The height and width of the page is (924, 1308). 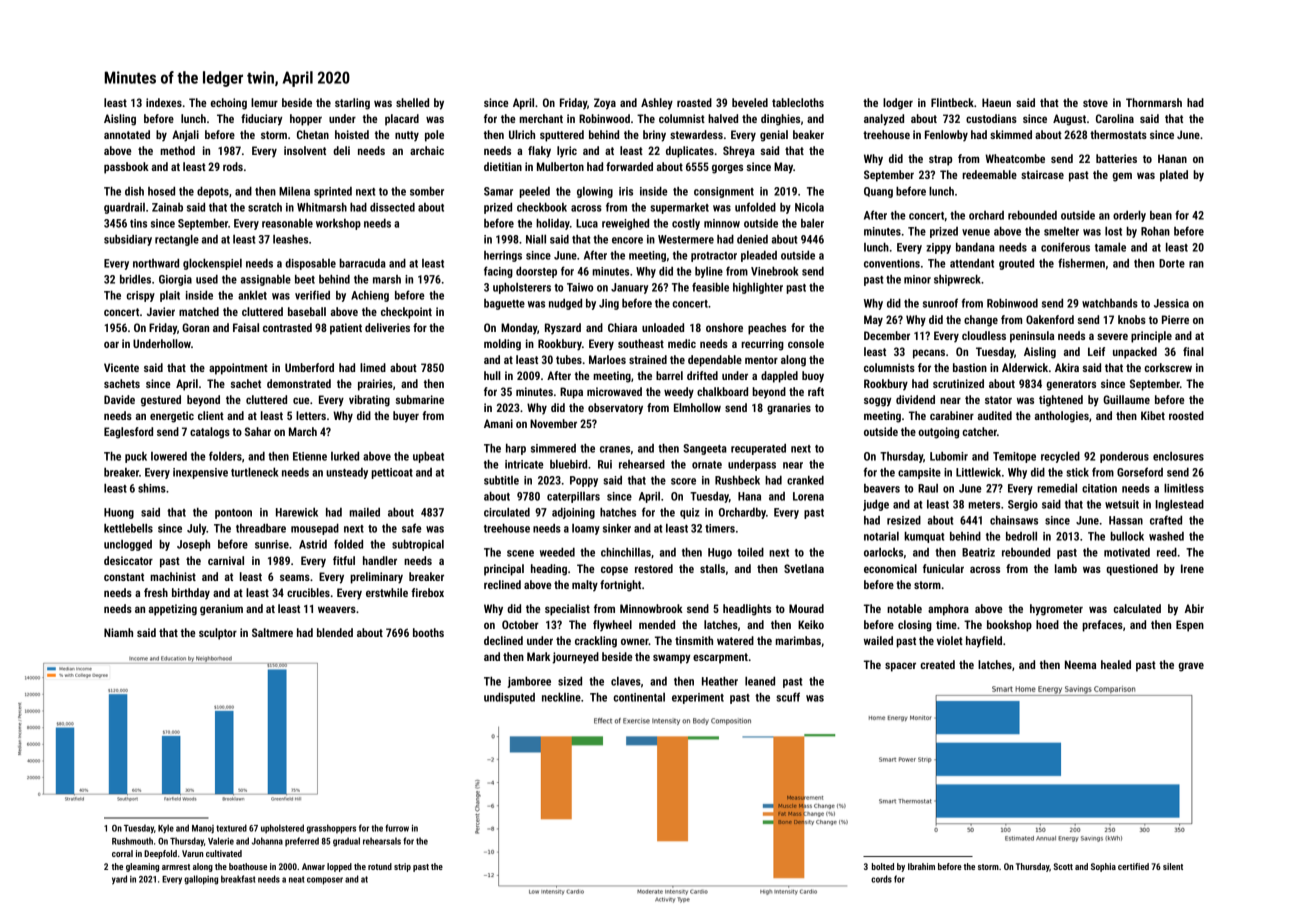 What do you see at coordinates (211, 415) in the page?
I see `client` at bounding box center [211, 415].
